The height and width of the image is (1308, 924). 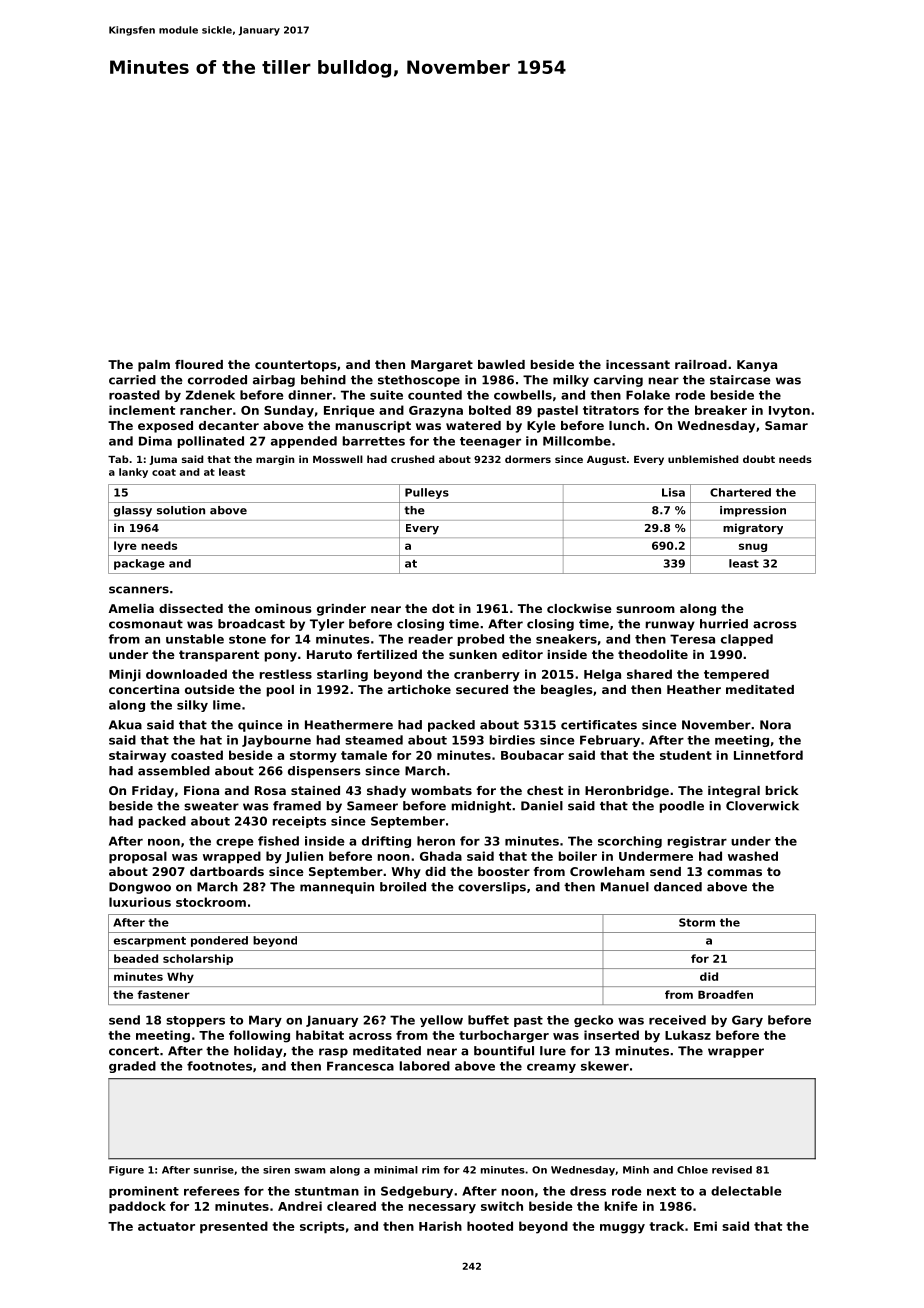 I want to click on lunch, so click(x=627, y=425).
